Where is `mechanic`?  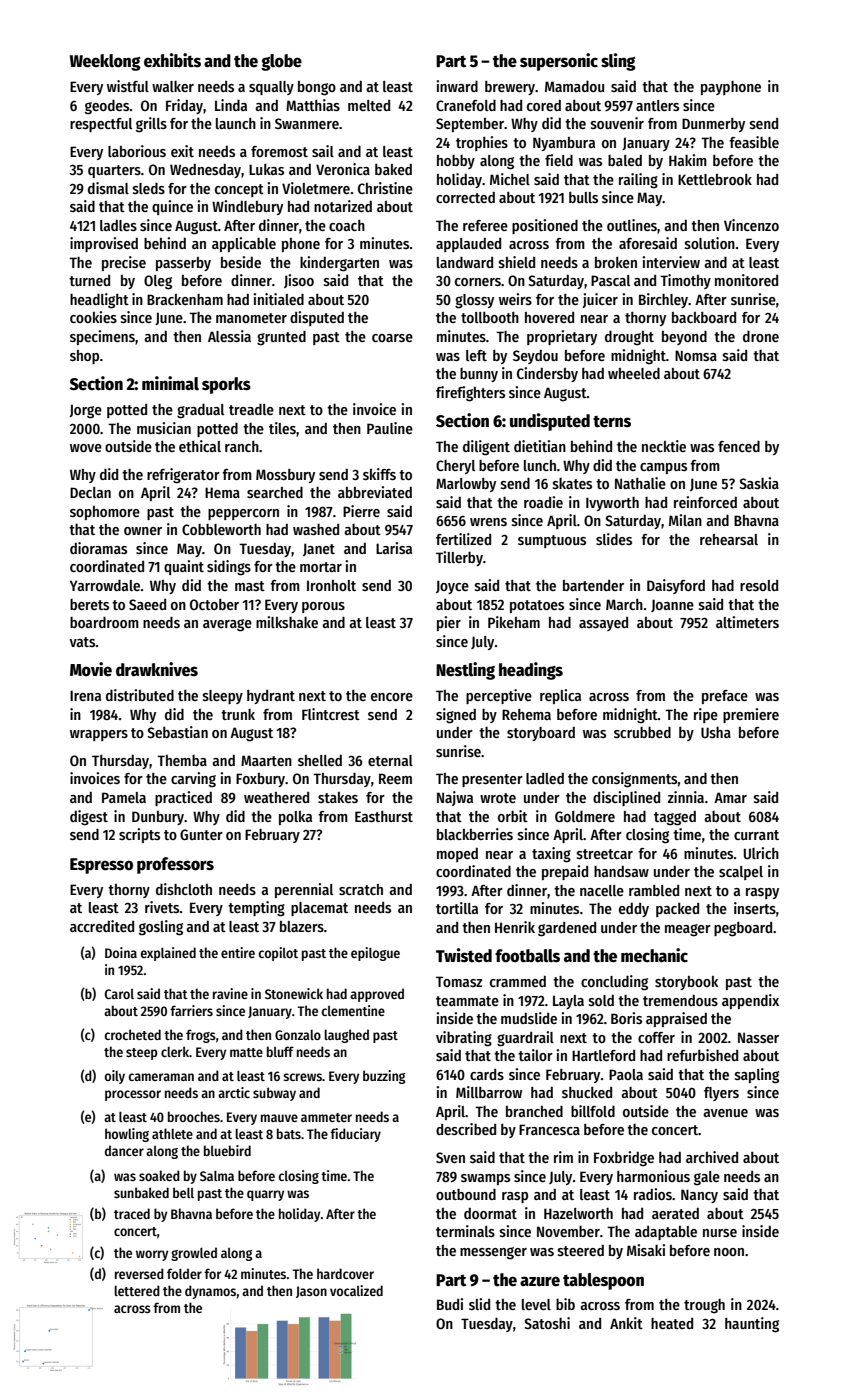
mechanic is located at coordinates (654, 955).
